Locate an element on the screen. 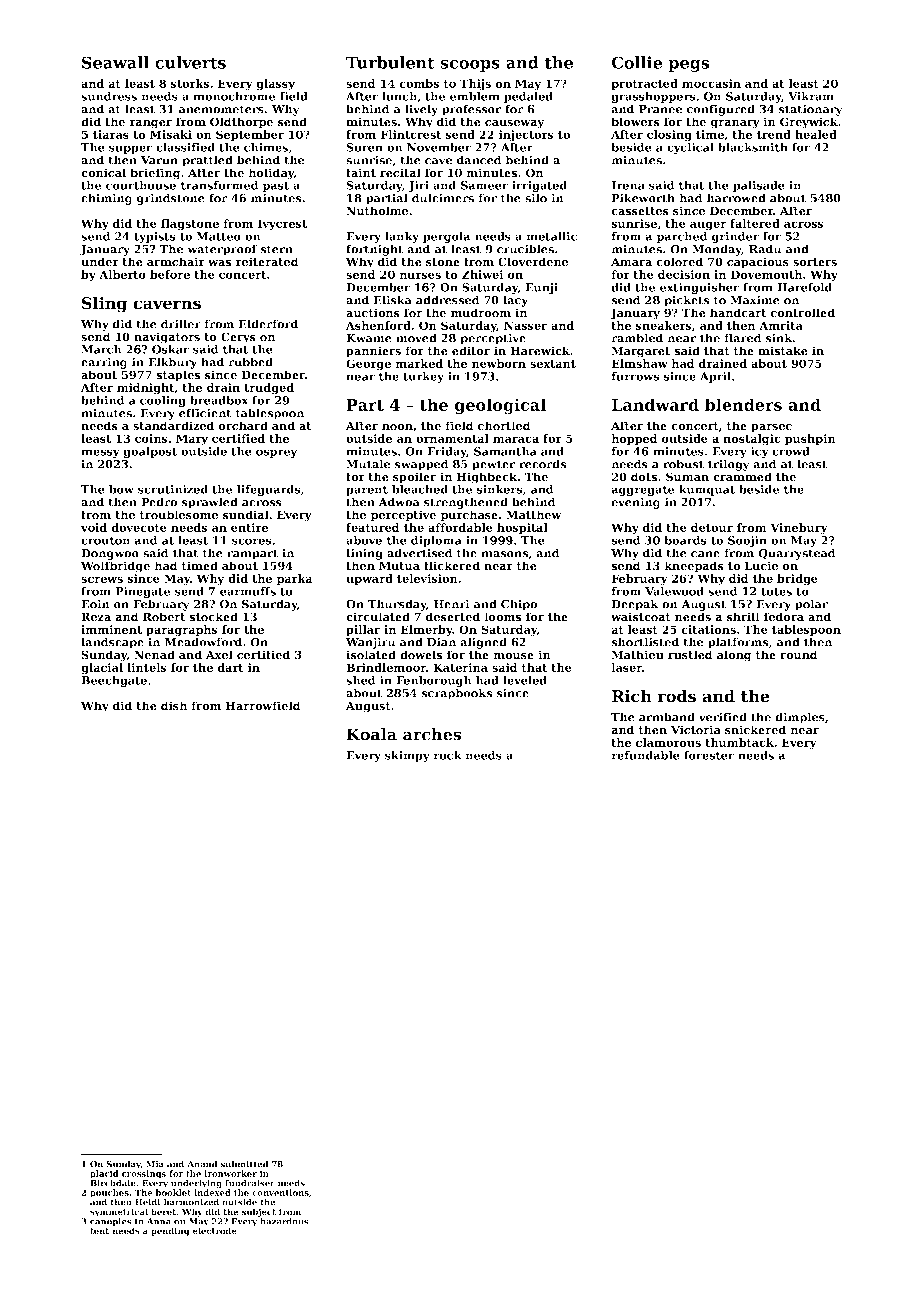 Image resolution: width=924 pixels, height=1308 pixels. Collie is located at coordinates (637, 62).
